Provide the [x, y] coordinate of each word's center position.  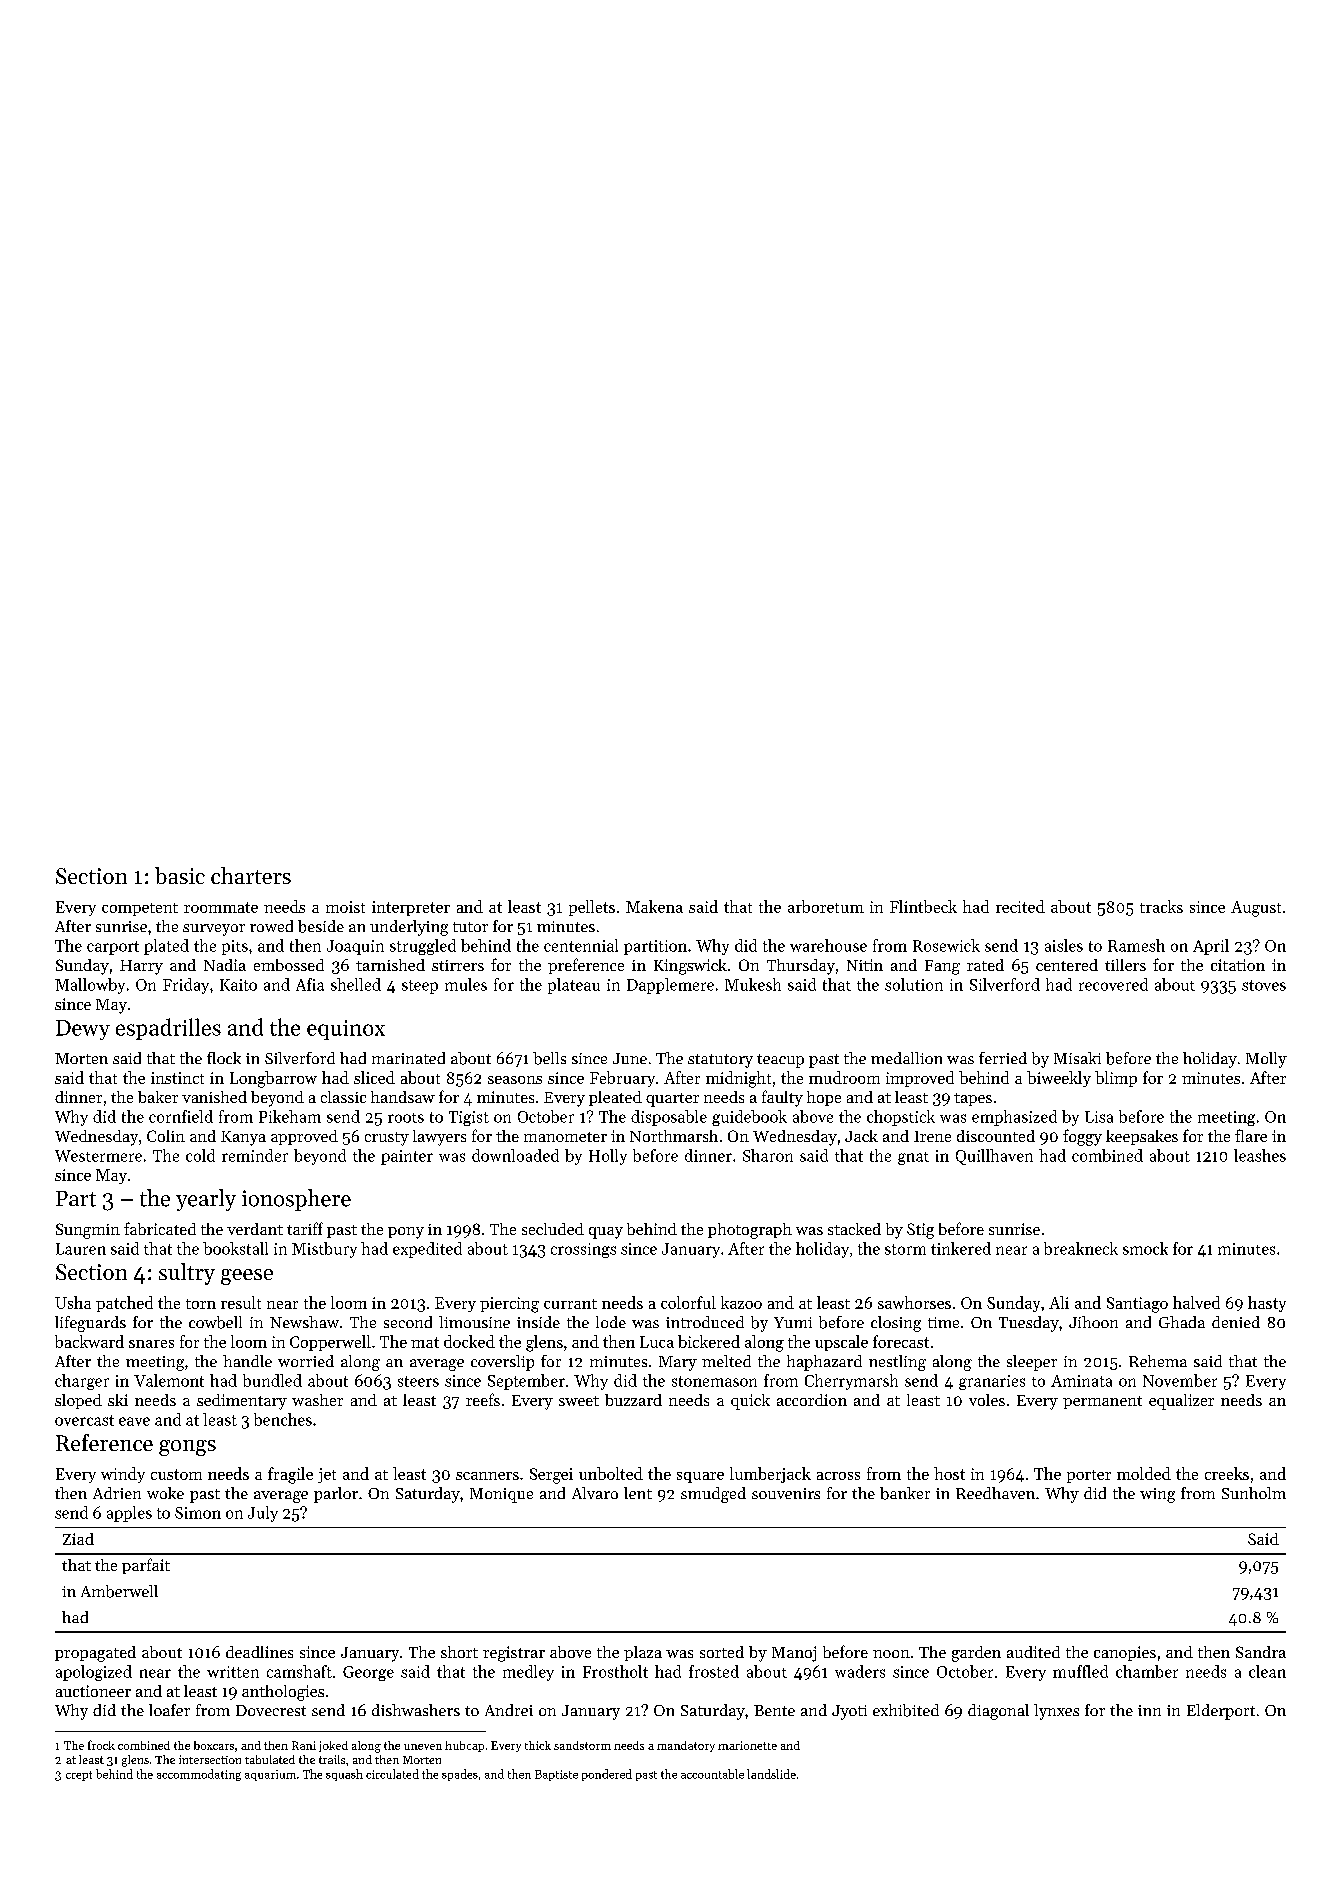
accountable [712, 1774]
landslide [771, 1774]
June [630, 1058]
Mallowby [90, 986]
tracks [1161, 906]
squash [344, 1775]
